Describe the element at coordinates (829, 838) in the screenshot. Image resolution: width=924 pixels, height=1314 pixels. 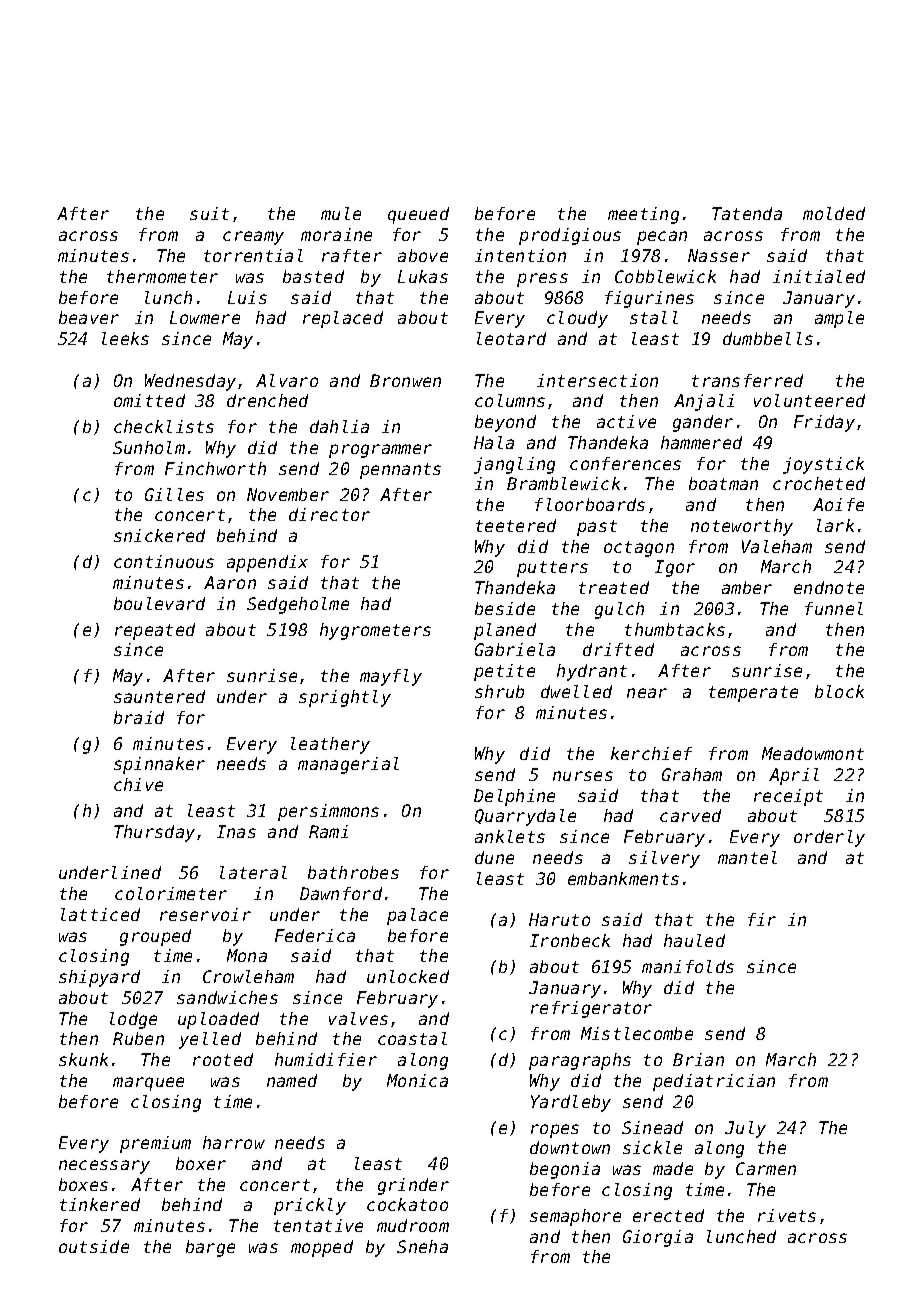
I see `orderly` at that location.
